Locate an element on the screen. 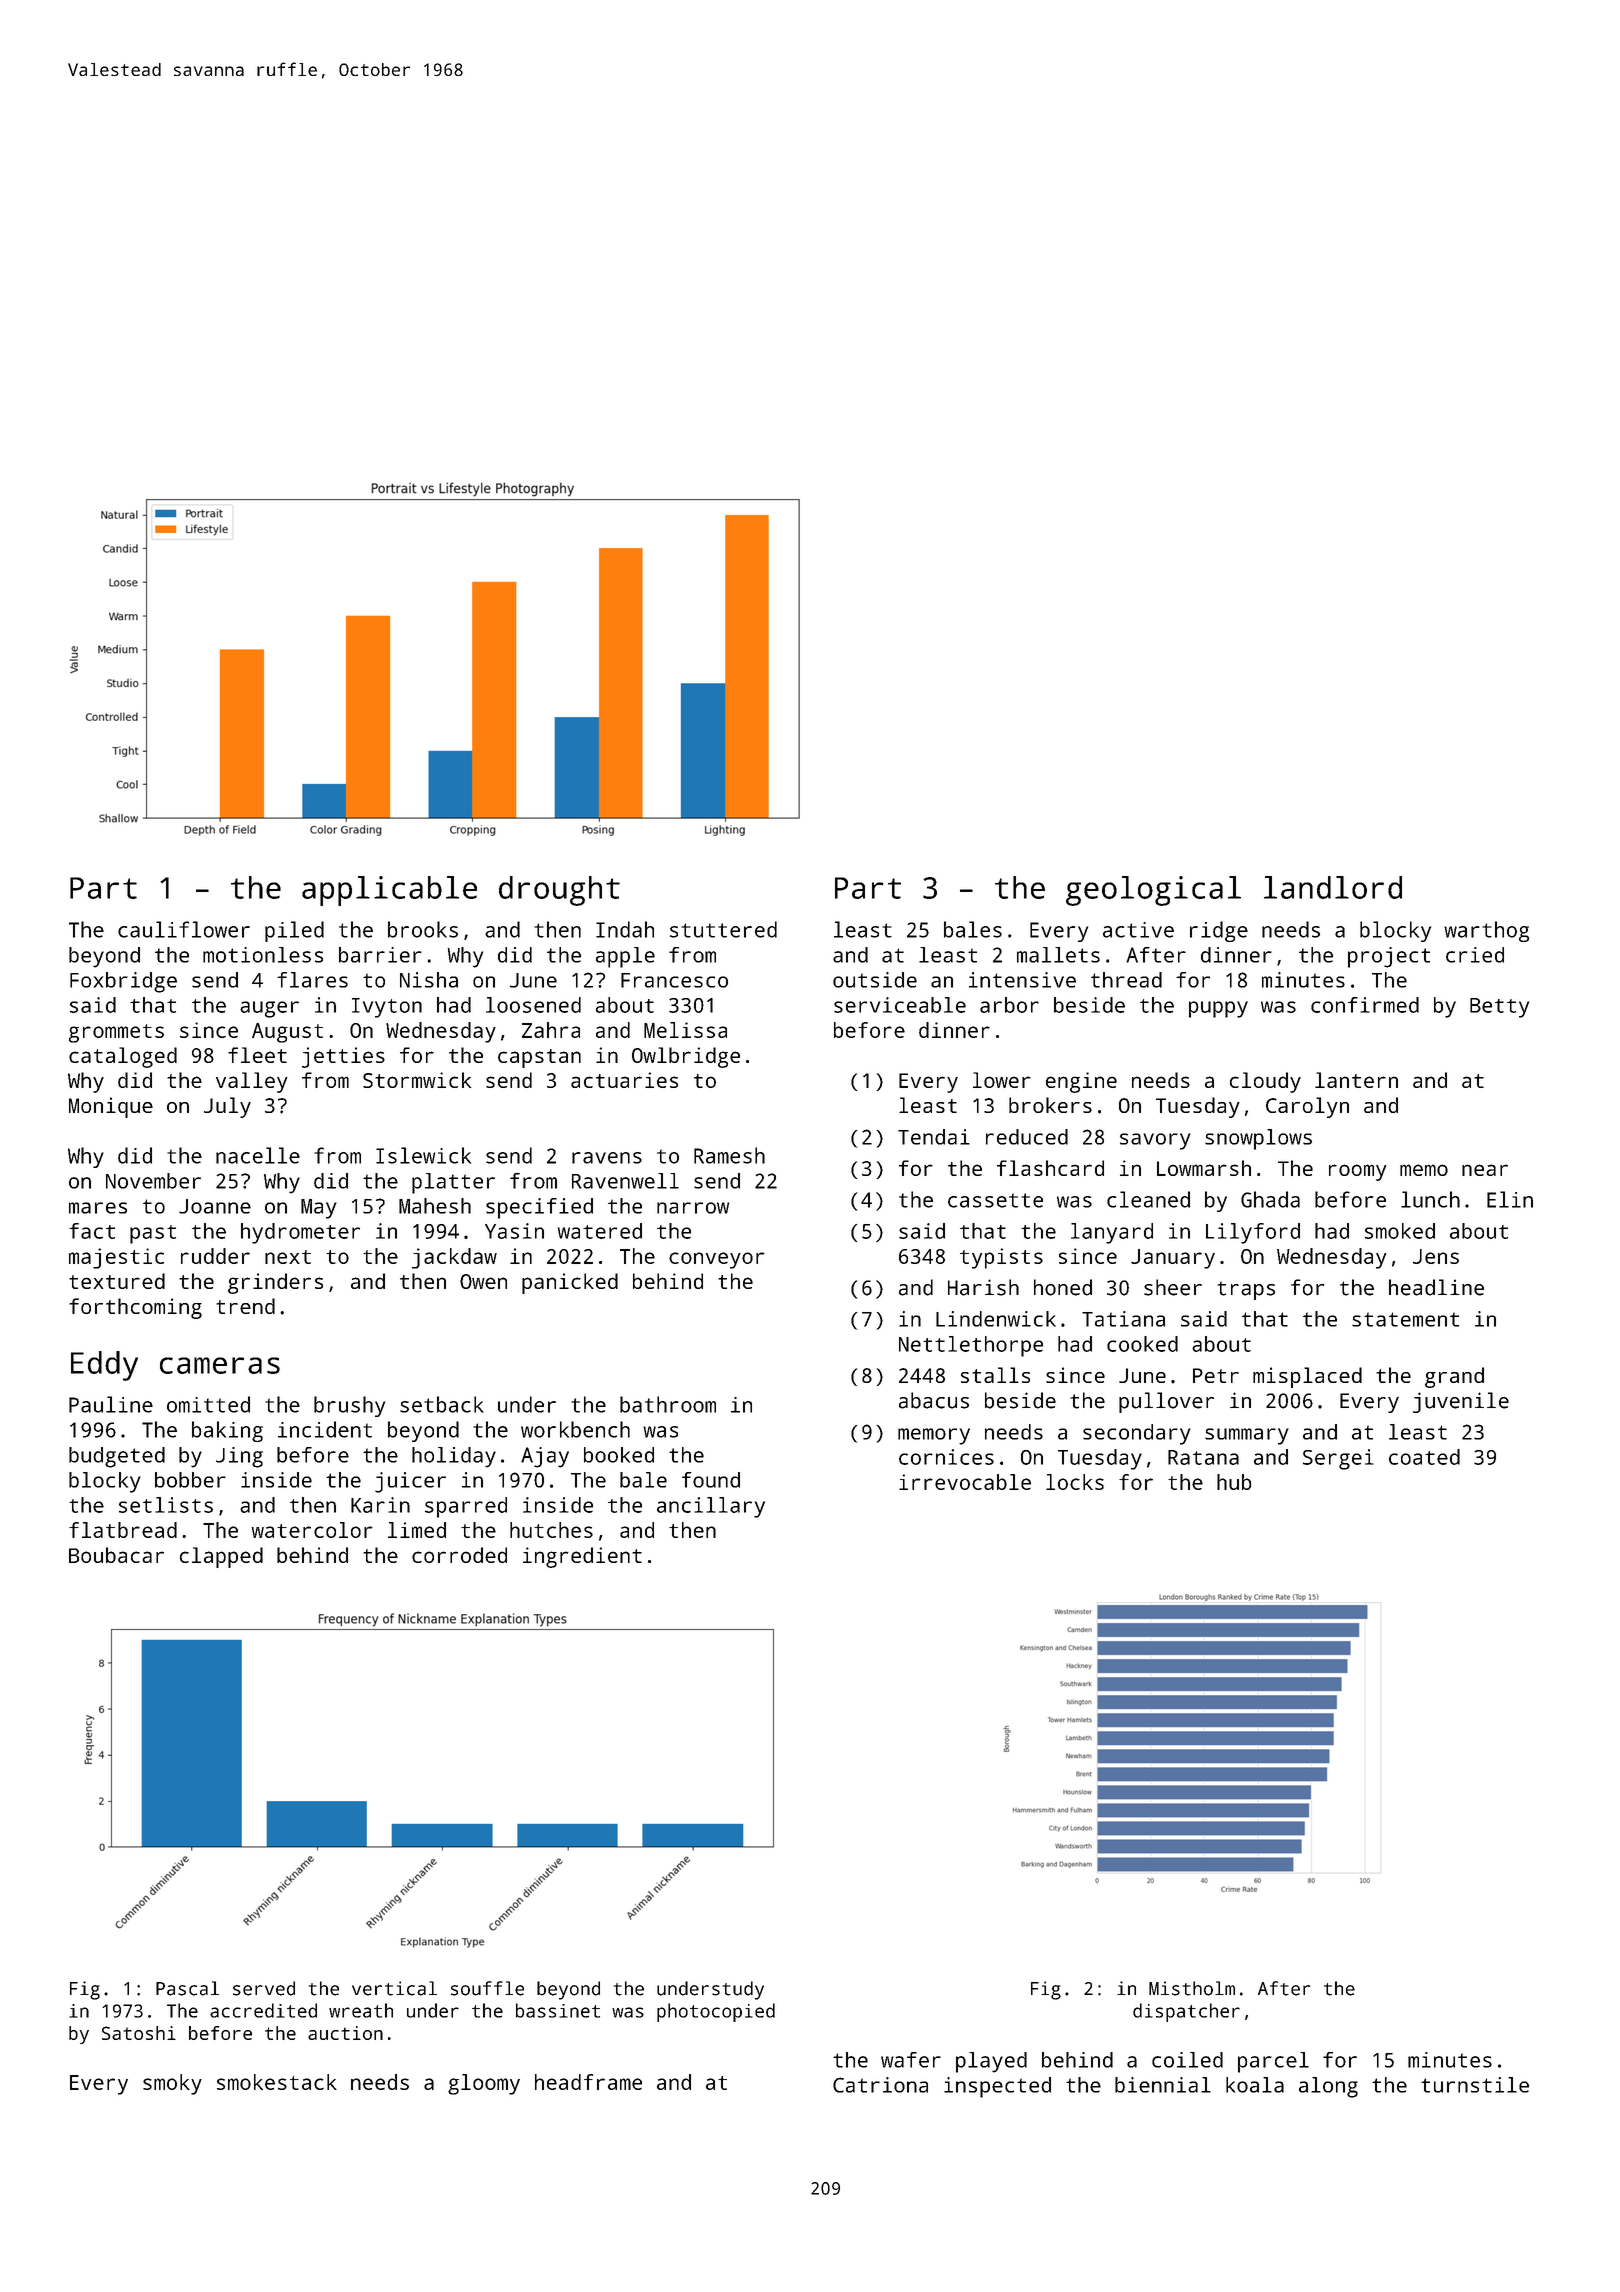 The width and height of the screenshot is (1620, 2292). geological is located at coordinates (1153, 891).
